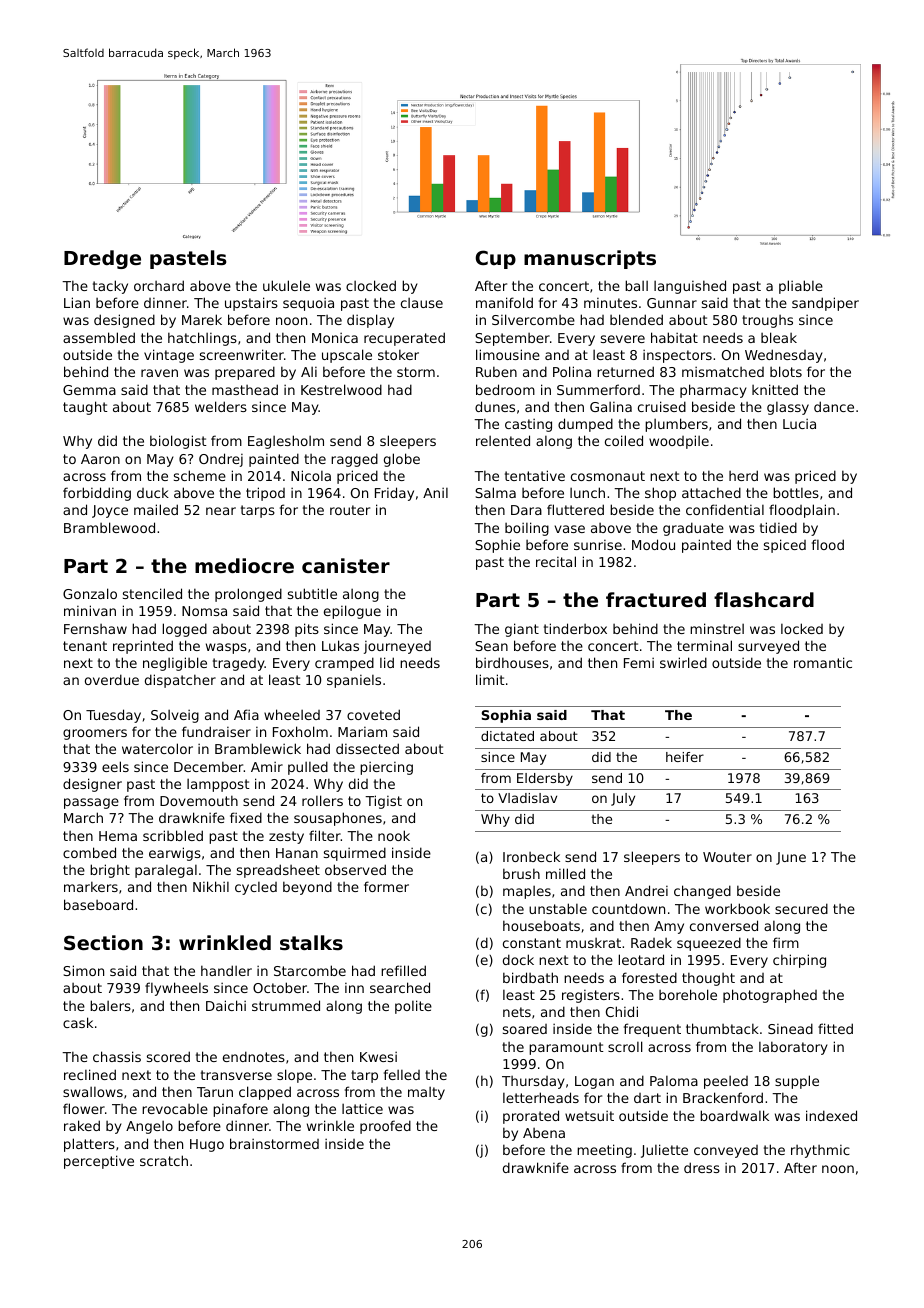  What do you see at coordinates (242, 354) in the screenshot?
I see `screenwriter` at bounding box center [242, 354].
